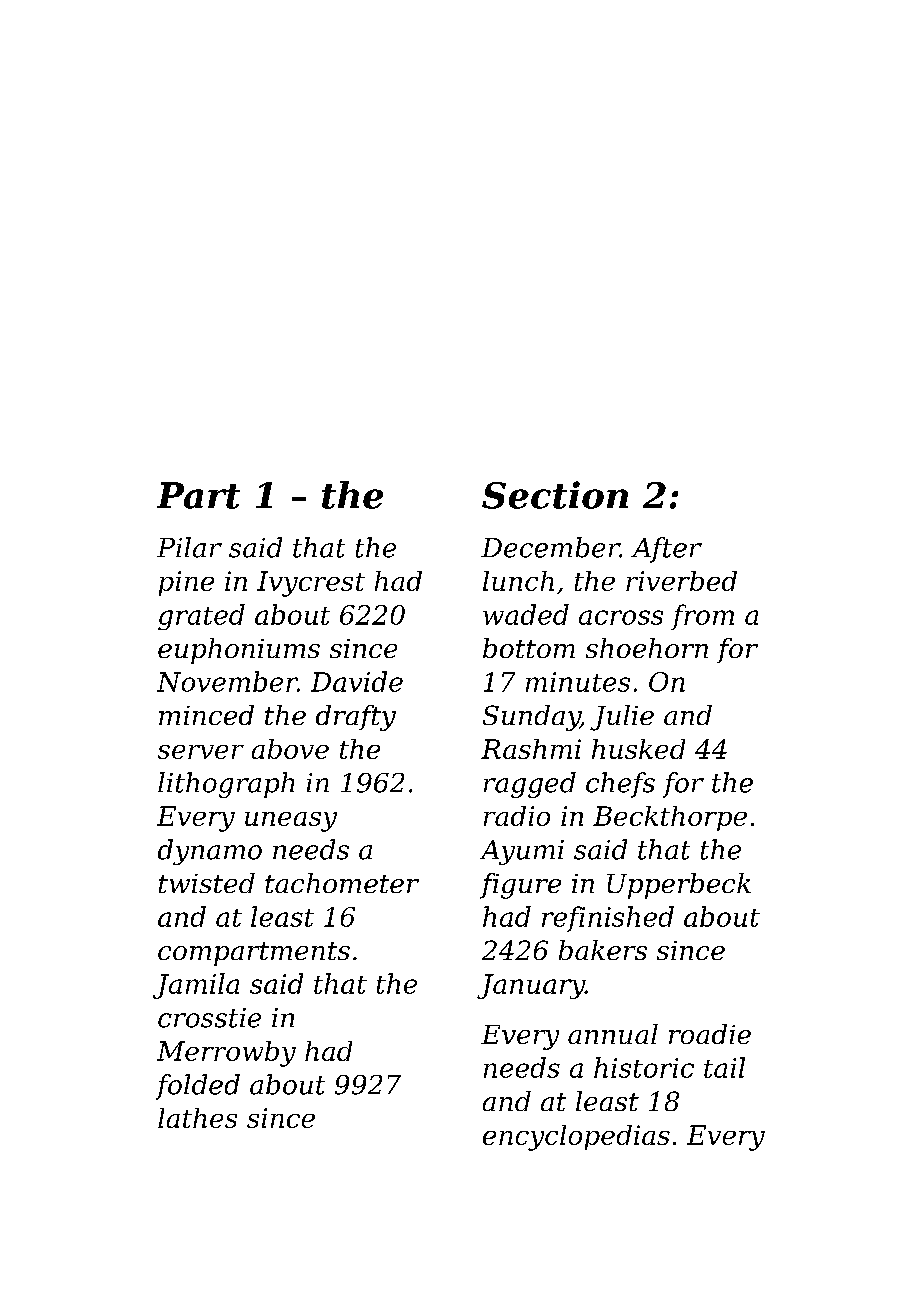 The width and height of the image is (924, 1311). What do you see at coordinates (679, 886) in the image?
I see `Upperbeck` at bounding box center [679, 886].
